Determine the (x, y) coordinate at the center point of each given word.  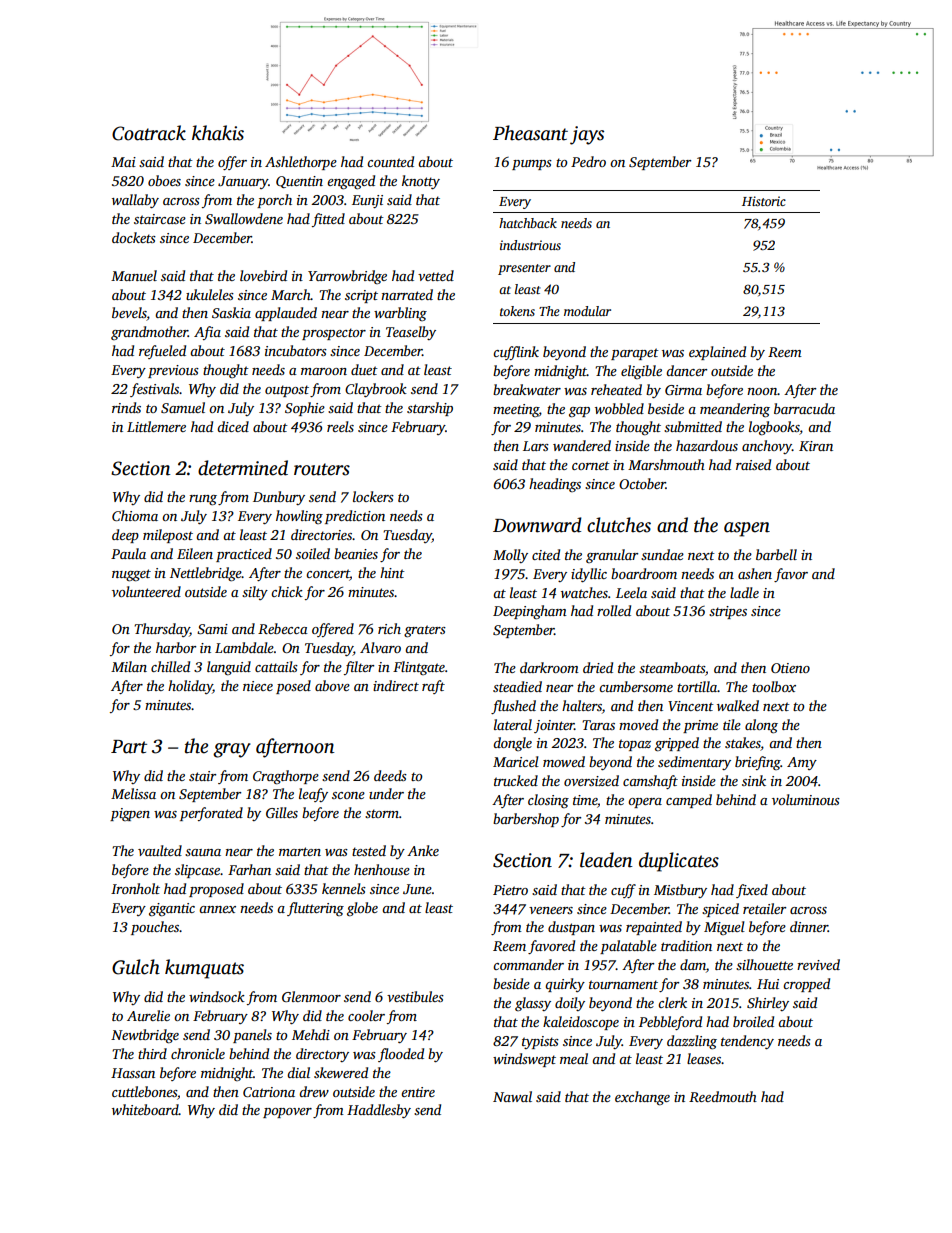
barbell (776, 554)
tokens (517, 311)
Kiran (816, 446)
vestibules (415, 996)
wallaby (135, 201)
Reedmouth (723, 1096)
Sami (212, 629)
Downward (537, 525)
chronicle (198, 1053)
